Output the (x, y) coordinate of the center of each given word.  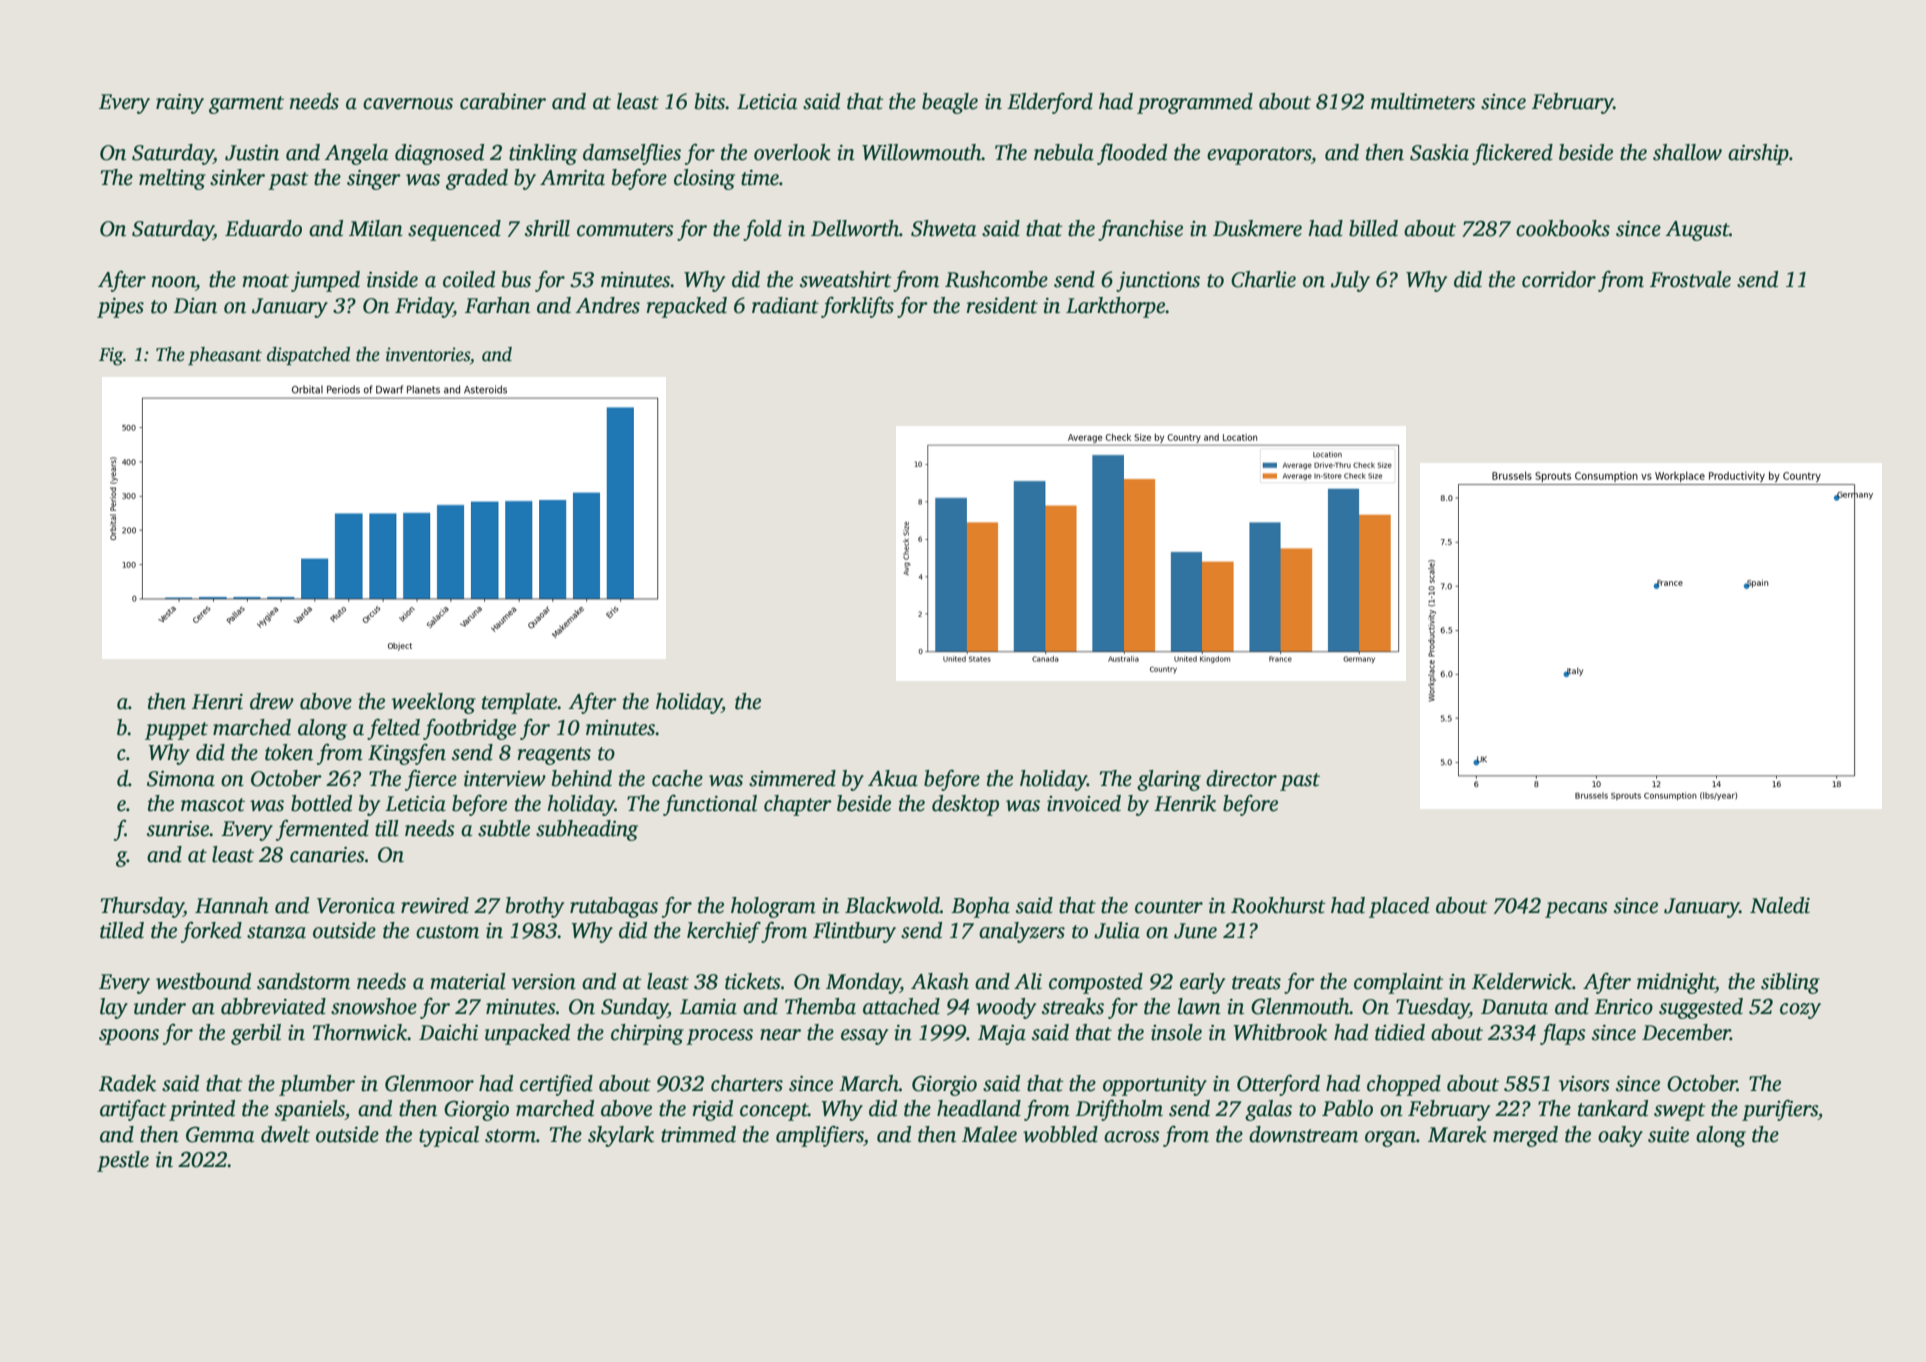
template (520, 703)
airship (1758, 154)
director (1241, 778)
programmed (1195, 103)
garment (246, 105)
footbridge (469, 729)
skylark (621, 1136)
